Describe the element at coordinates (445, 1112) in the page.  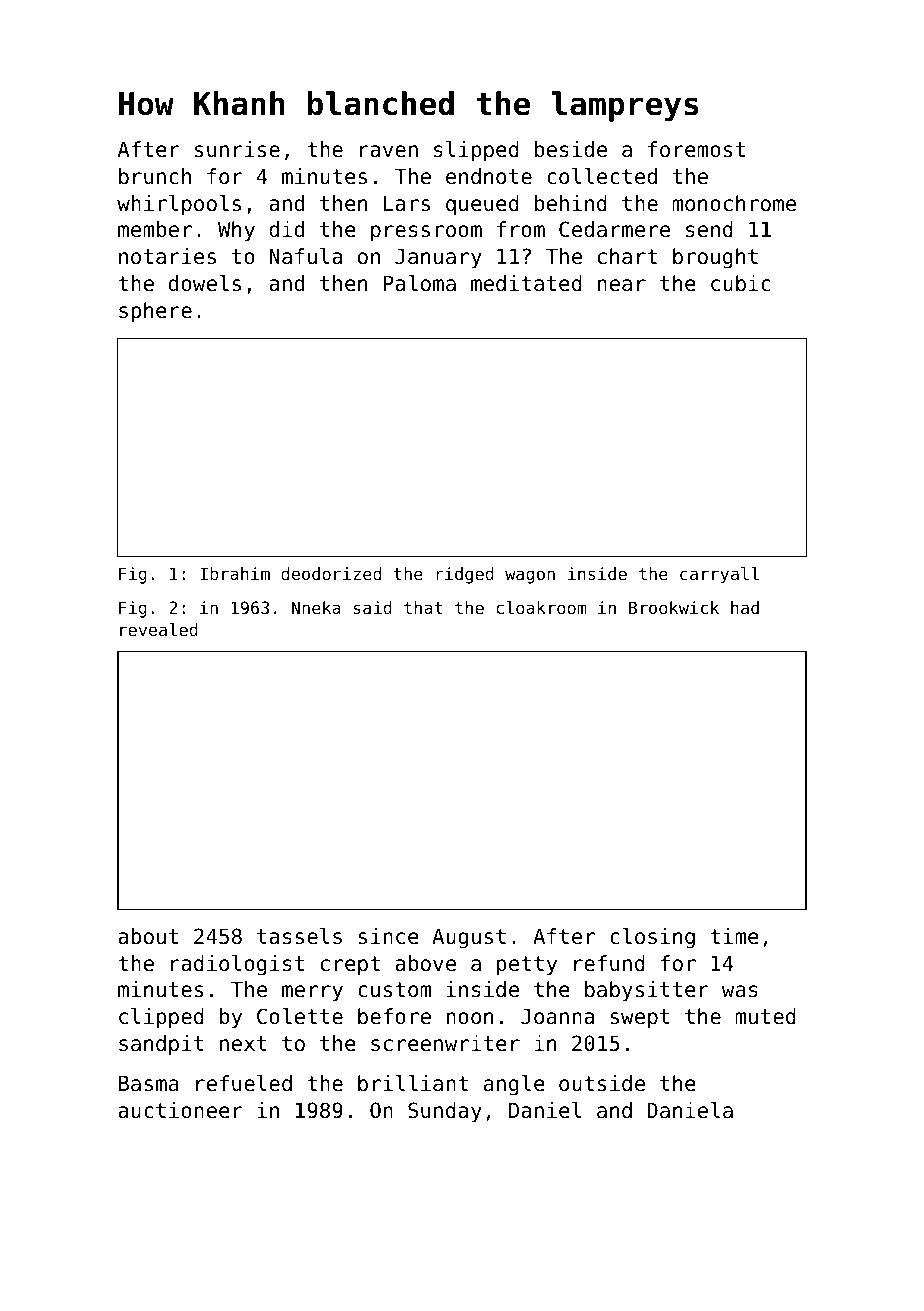
I see `Sunday` at that location.
